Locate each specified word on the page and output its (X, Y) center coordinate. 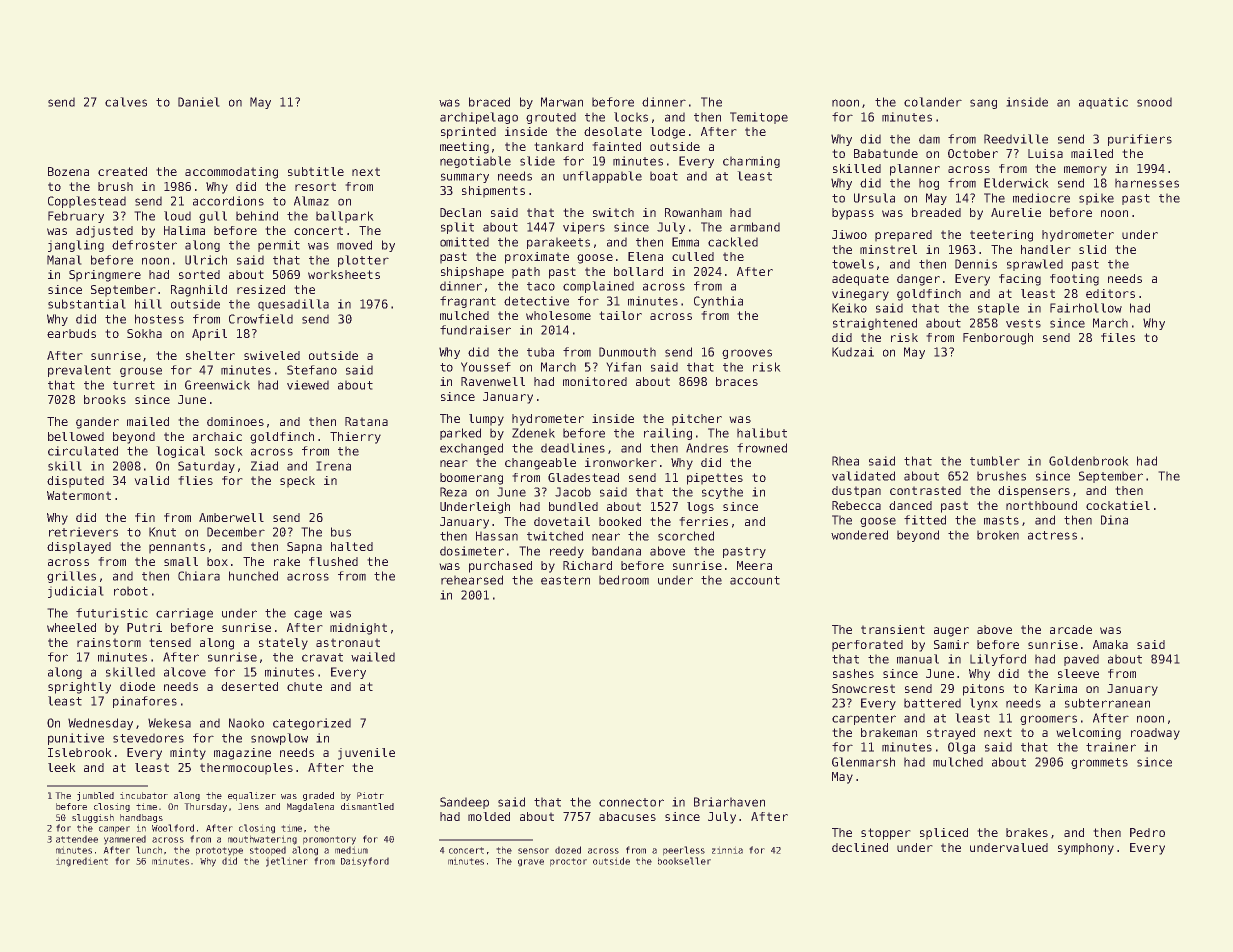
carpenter (864, 719)
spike (1096, 199)
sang (983, 104)
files (1118, 337)
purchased (500, 567)
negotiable (475, 162)
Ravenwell (493, 381)
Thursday (205, 807)
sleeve (1078, 673)
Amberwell (231, 517)
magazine (242, 754)
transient (893, 629)
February (76, 217)
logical (180, 452)
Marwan (562, 102)
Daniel (199, 102)
